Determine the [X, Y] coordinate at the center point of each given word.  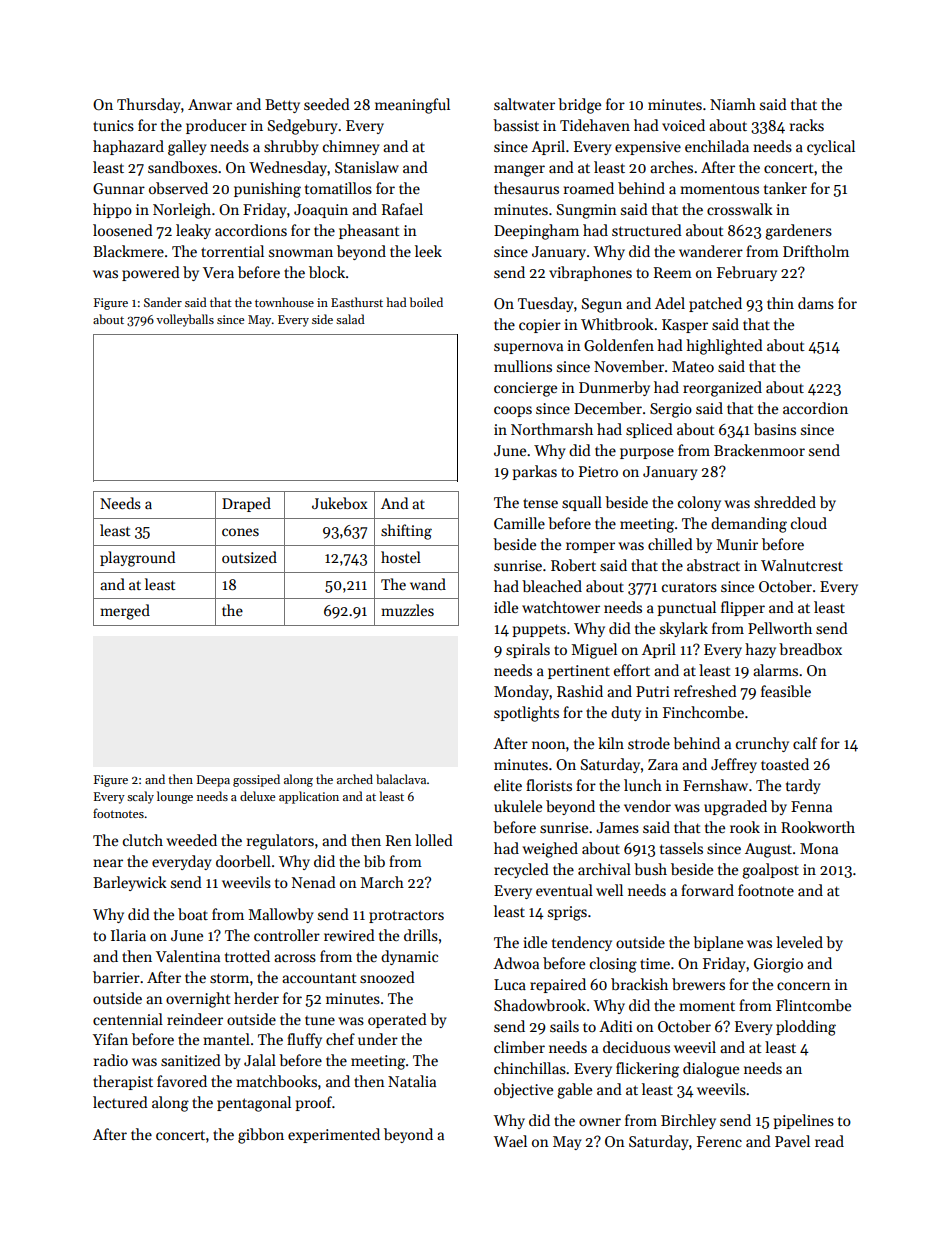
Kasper [685, 326]
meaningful [412, 106]
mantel [226, 1039]
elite [508, 785]
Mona [819, 848]
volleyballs [185, 320]
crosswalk [740, 209]
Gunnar [119, 188]
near [108, 863]
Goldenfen [619, 345]
